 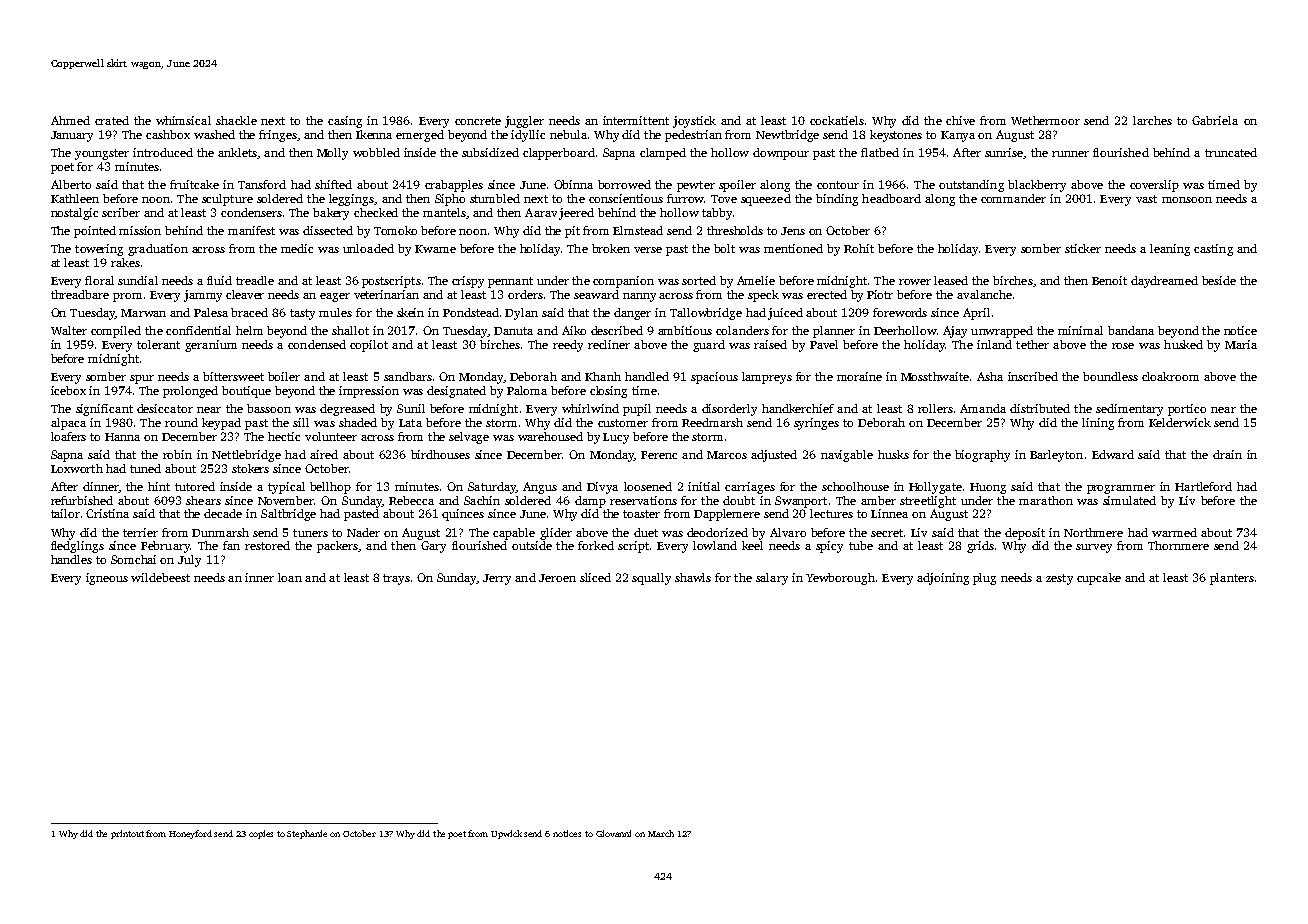 I want to click on Amanda, so click(x=983, y=408).
